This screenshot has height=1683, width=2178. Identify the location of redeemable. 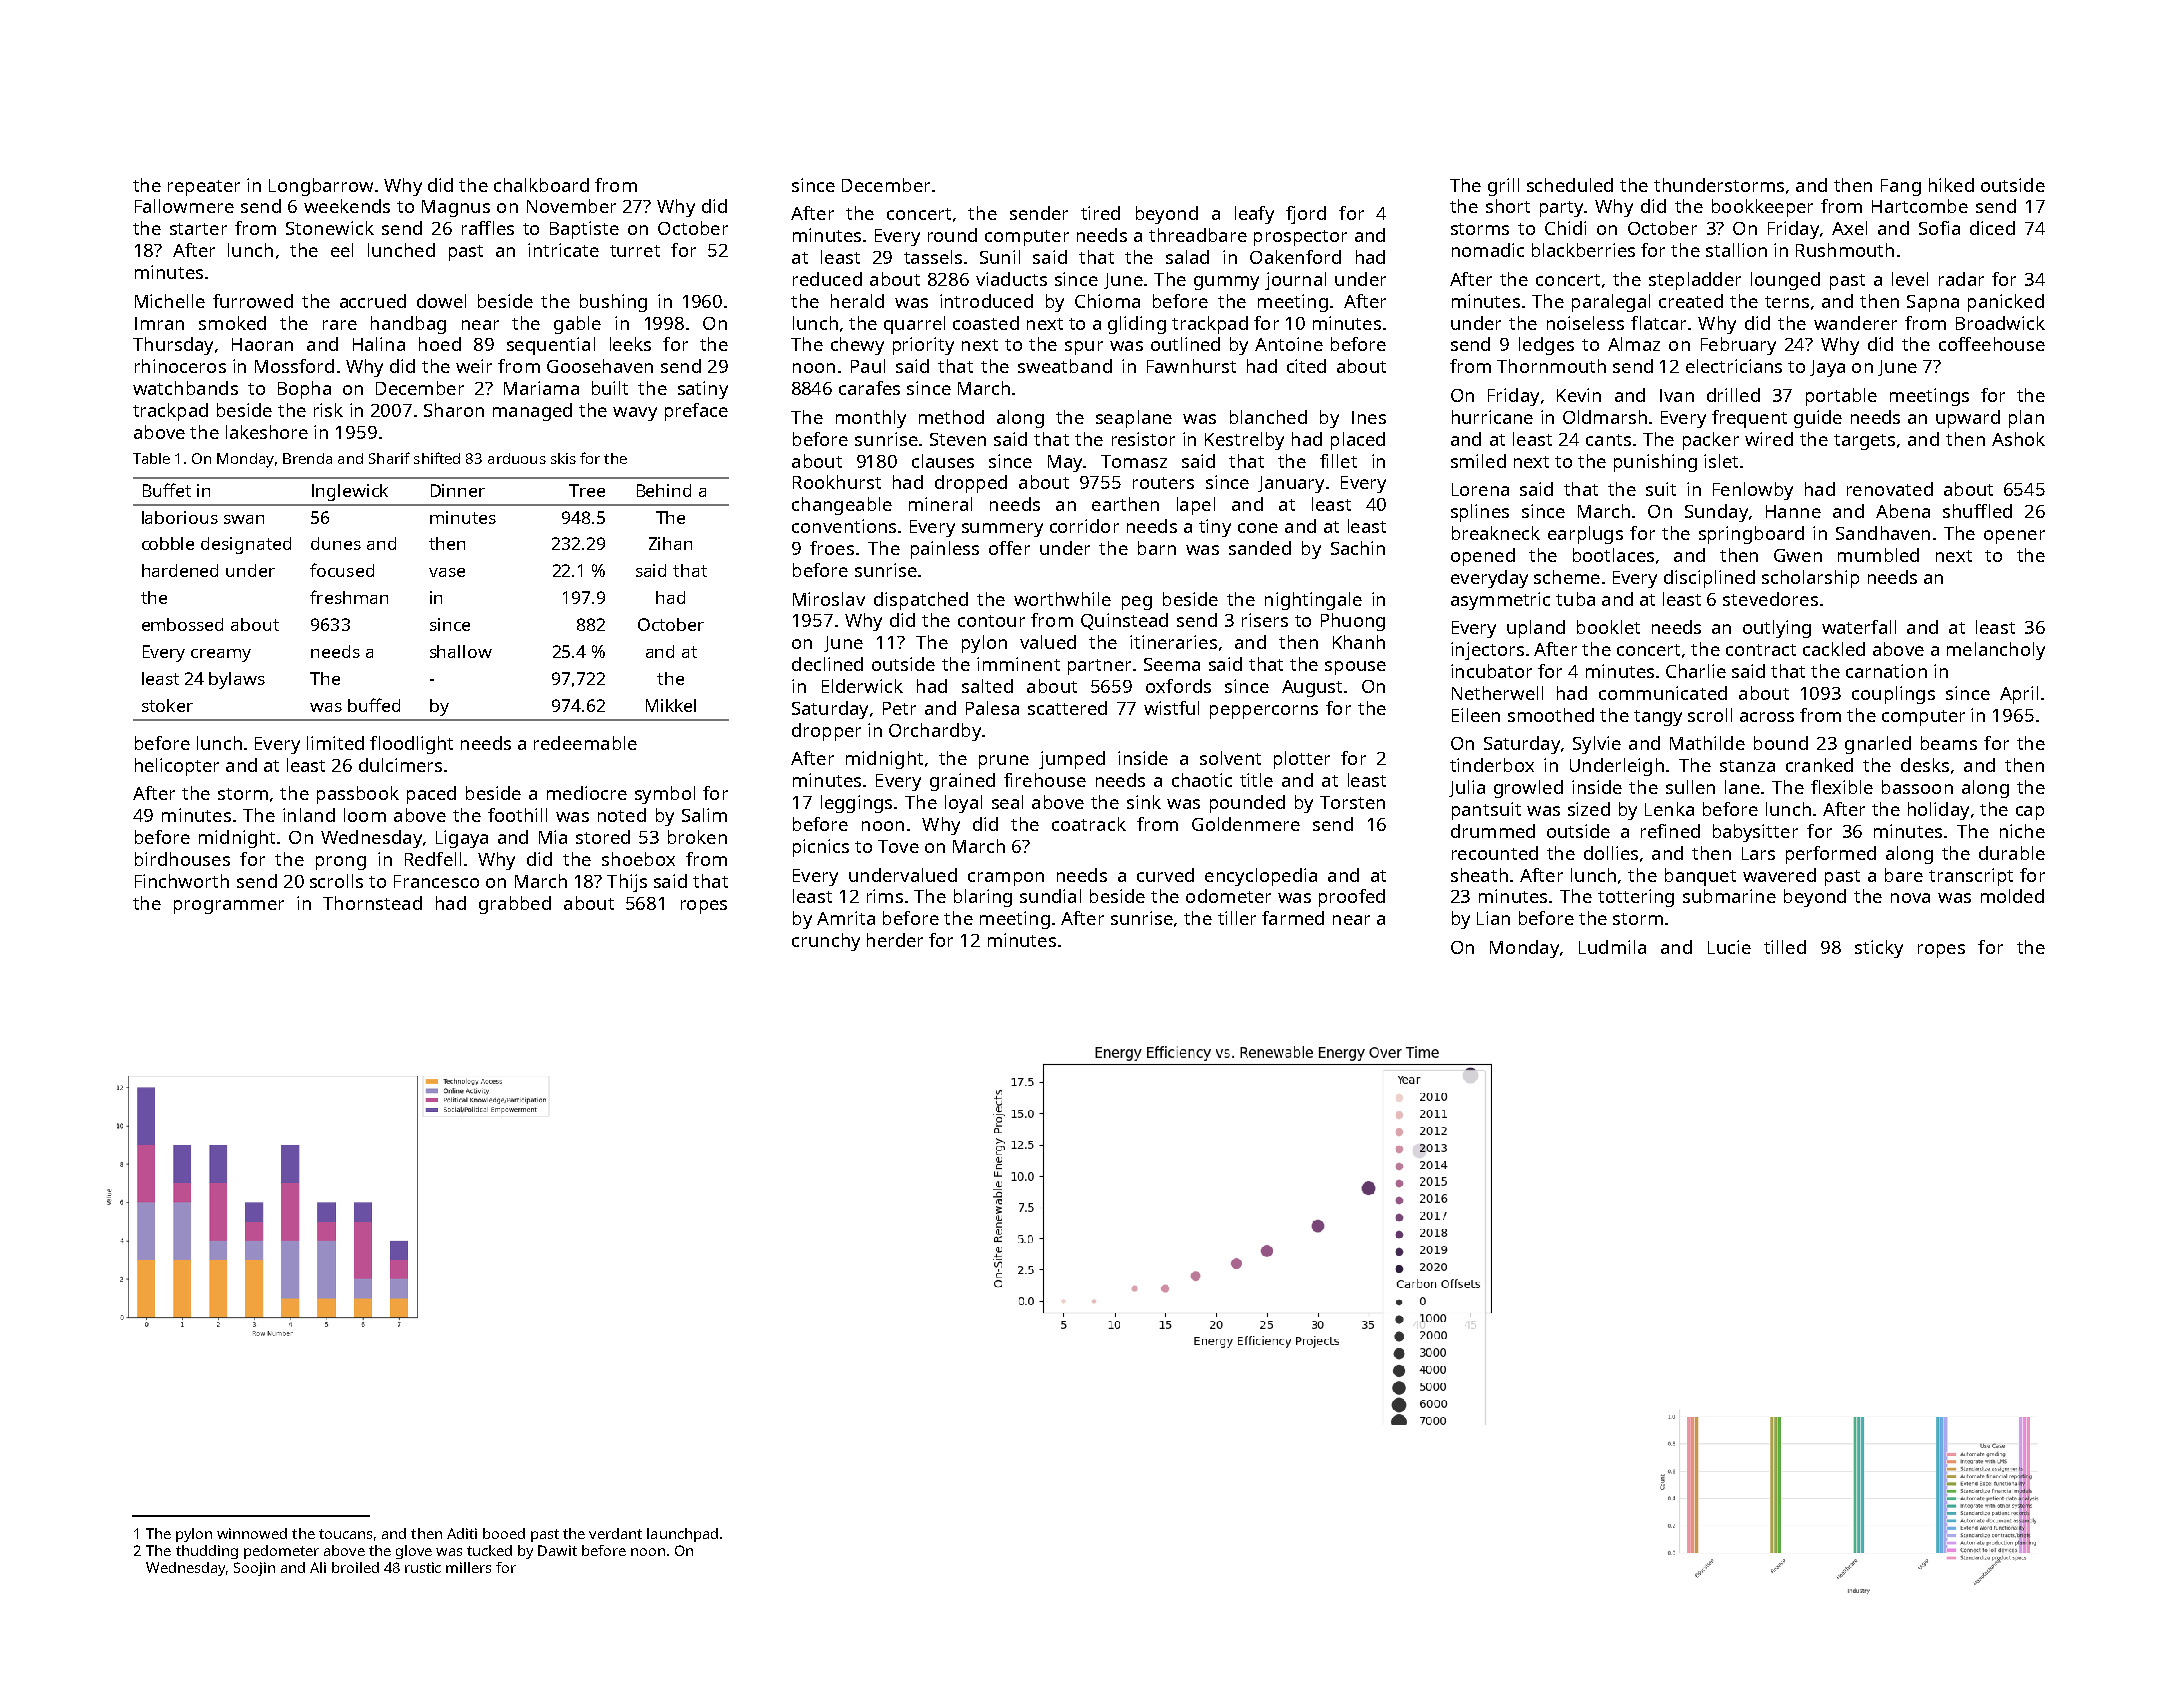
(585, 743).
